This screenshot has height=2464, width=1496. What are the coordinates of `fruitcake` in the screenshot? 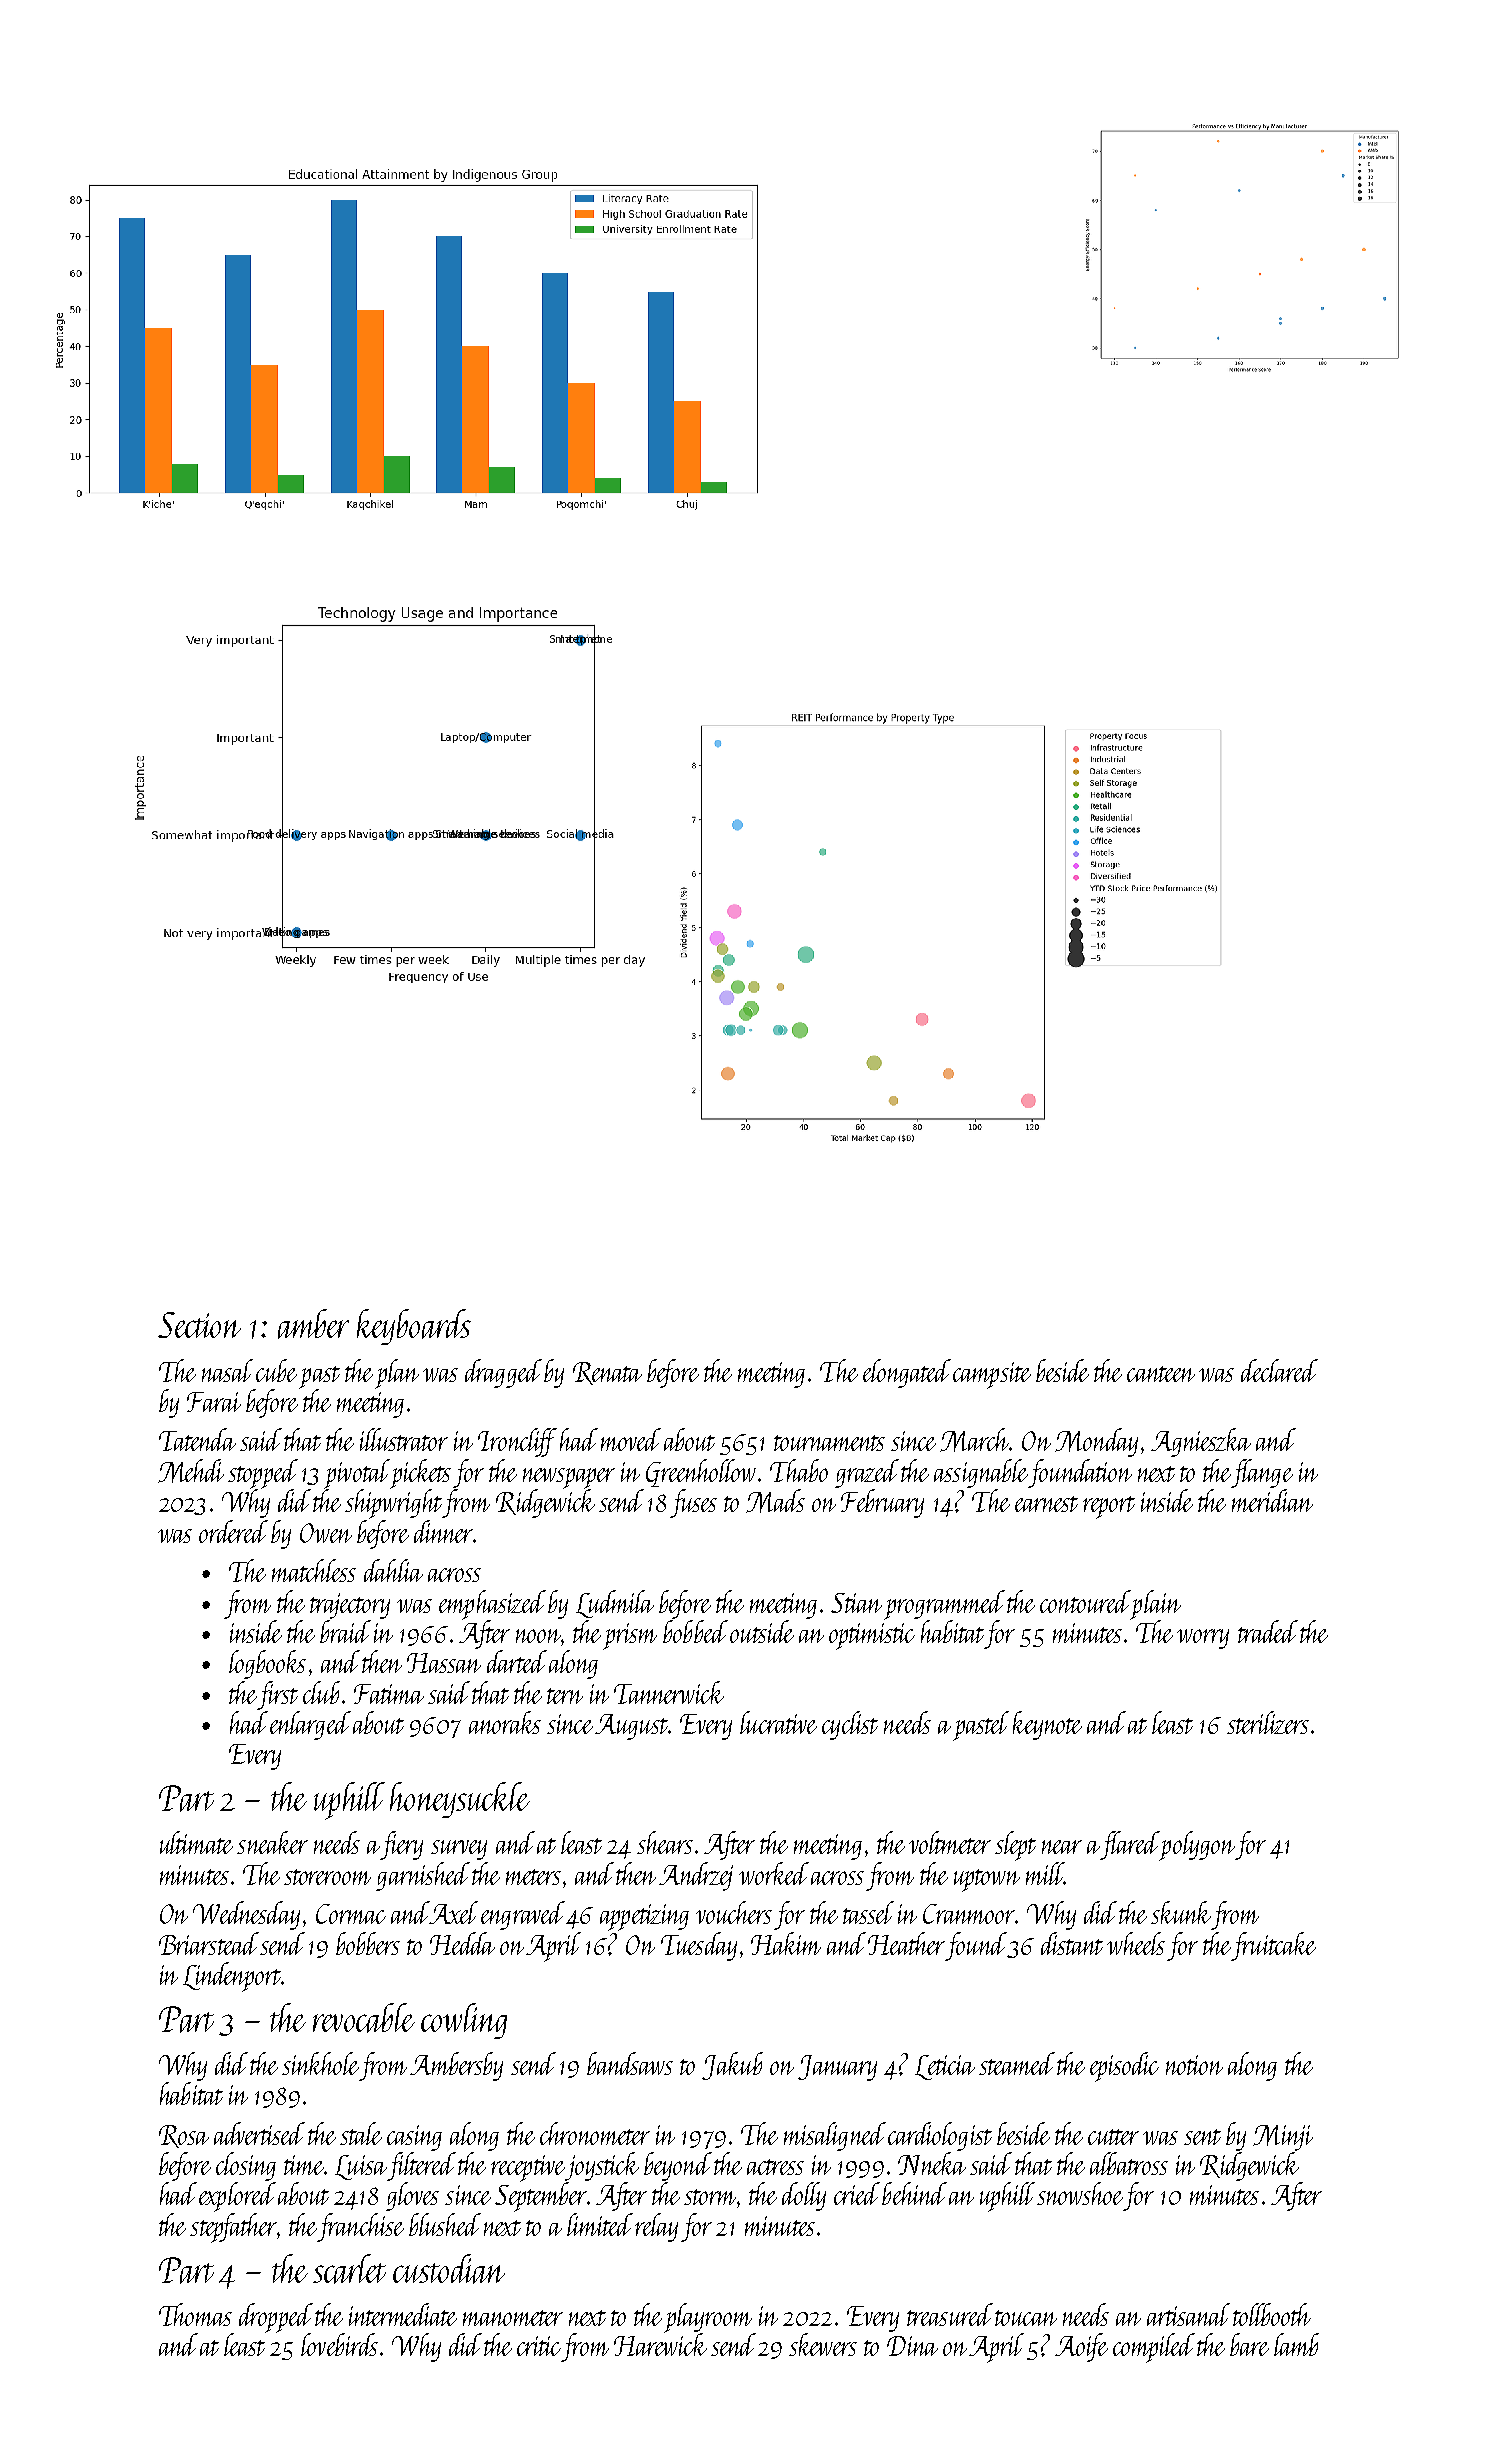 It's located at (1273, 1946).
